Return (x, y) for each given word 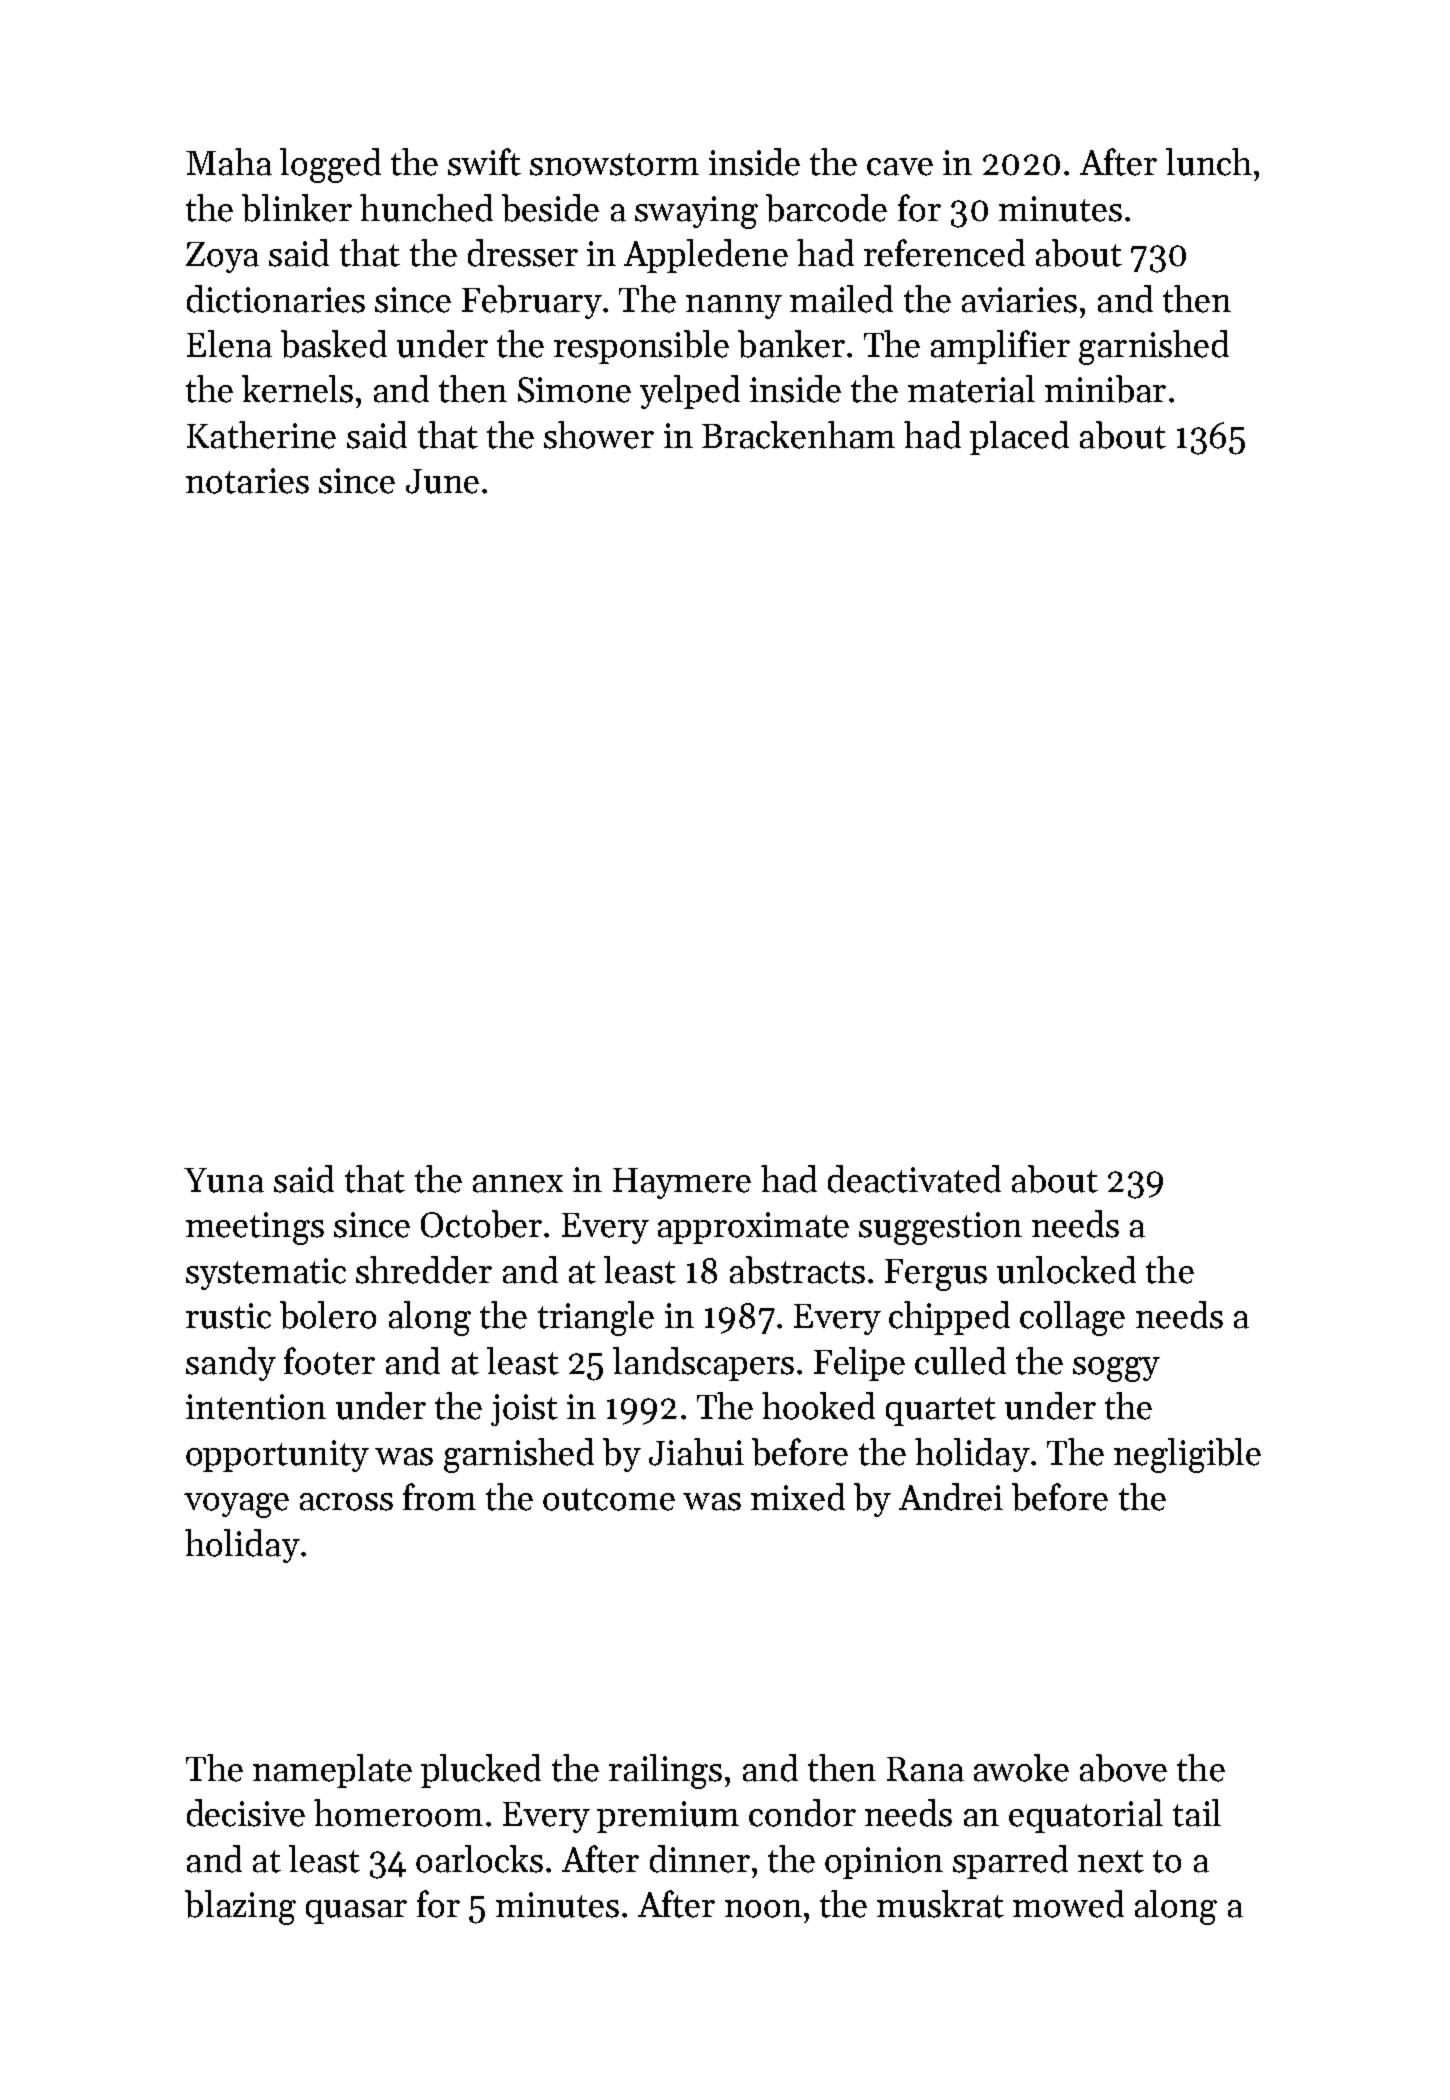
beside (550, 208)
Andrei (951, 1497)
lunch (1209, 162)
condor (802, 1813)
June (442, 481)
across (346, 1502)
